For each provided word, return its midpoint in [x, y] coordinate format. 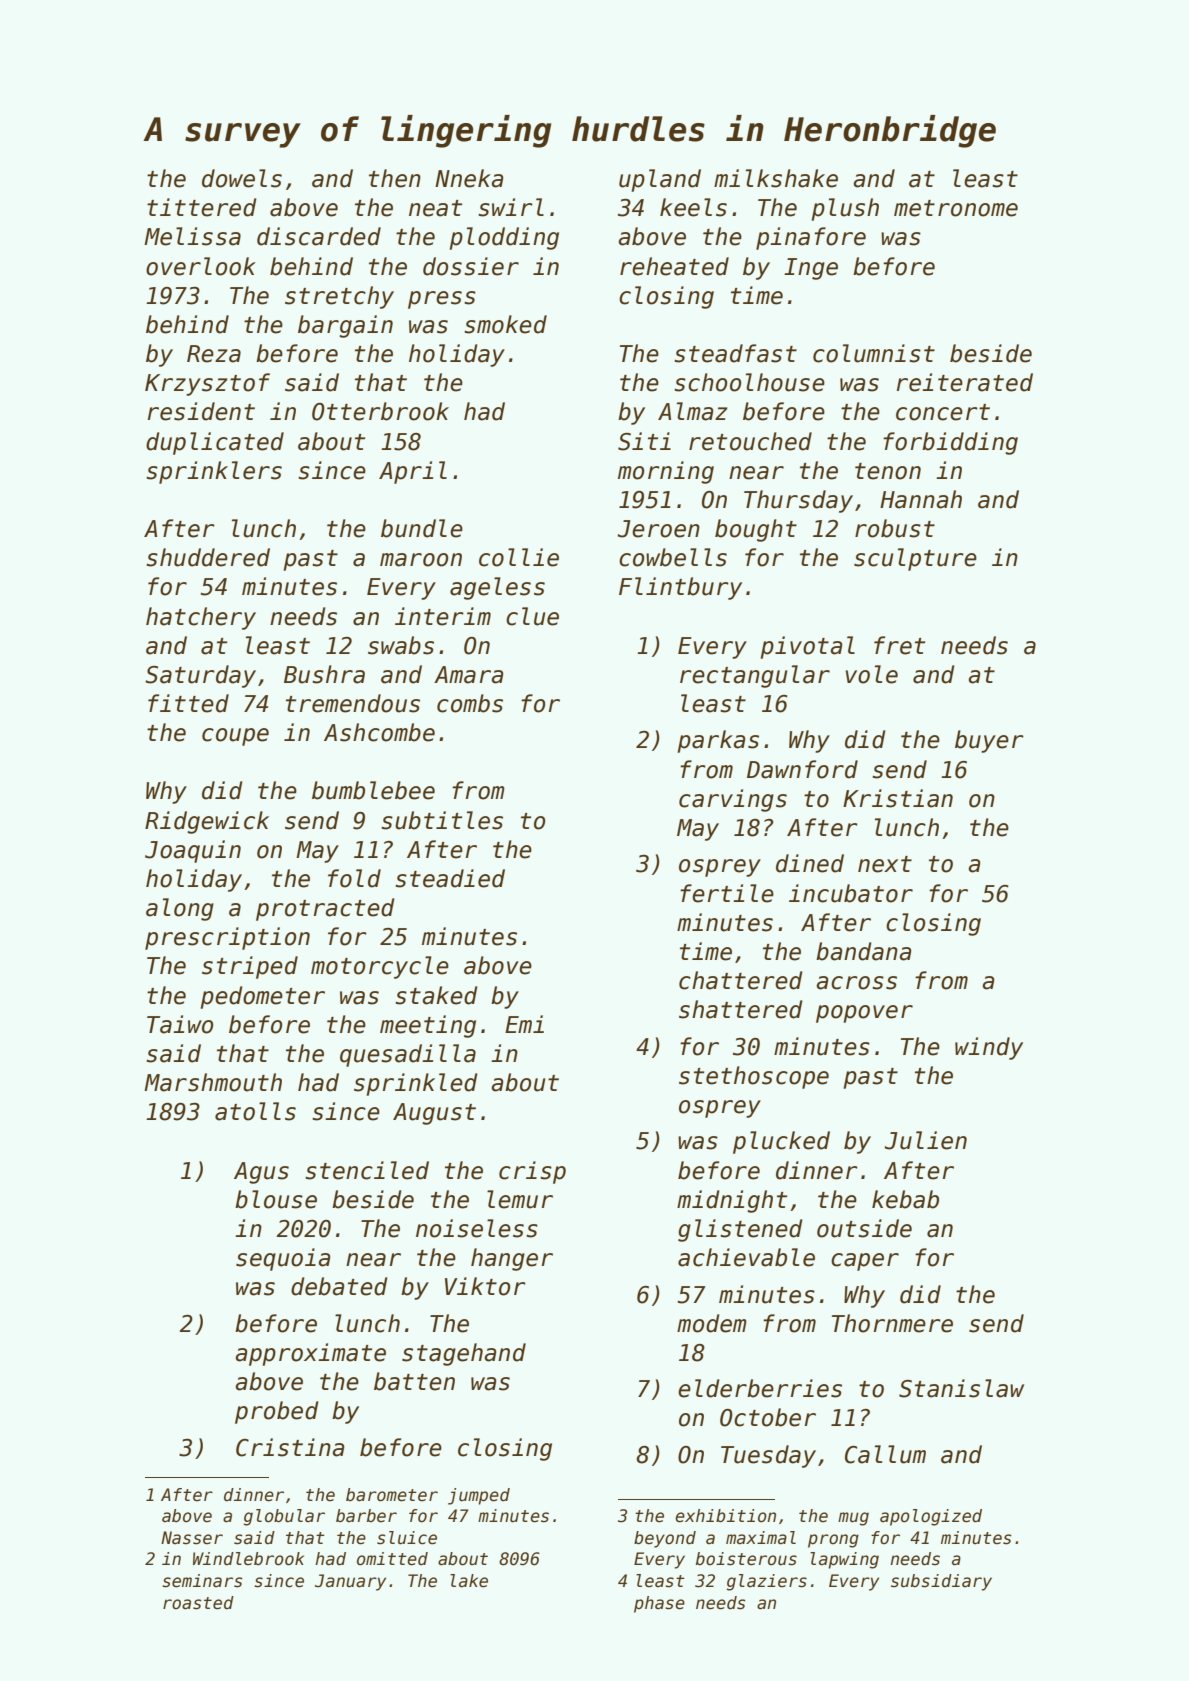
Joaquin [193, 851]
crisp [532, 1172]
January [350, 1582]
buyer [989, 741]
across [857, 983]
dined [810, 863]
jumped [479, 1496]
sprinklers [214, 472]
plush [845, 209]
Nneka [469, 178]
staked [436, 995]
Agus [261, 1173]
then [395, 178]
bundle [422, 528]
